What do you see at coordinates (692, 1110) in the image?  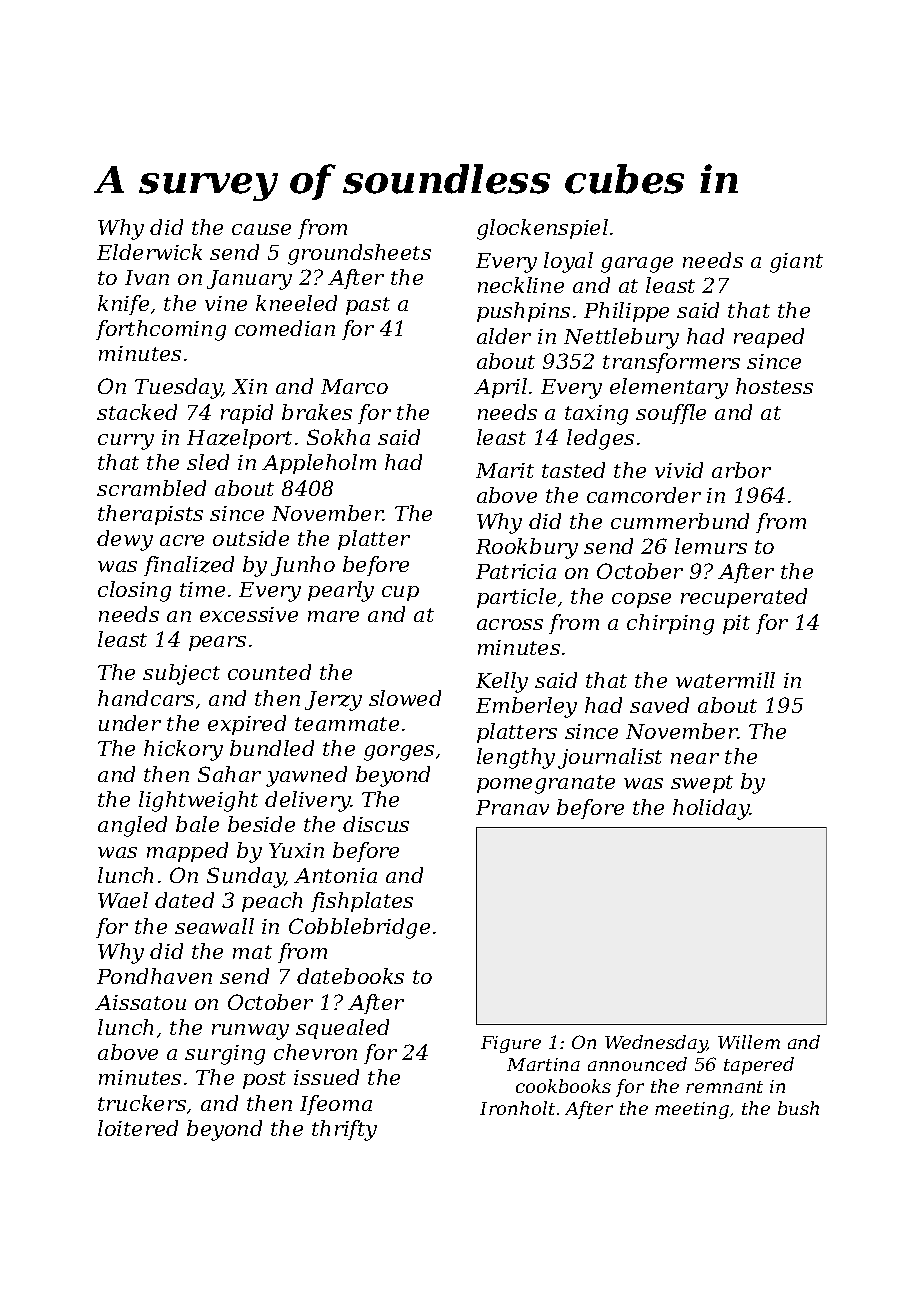 I see `meeting` at bounding box center [692, 1110].
